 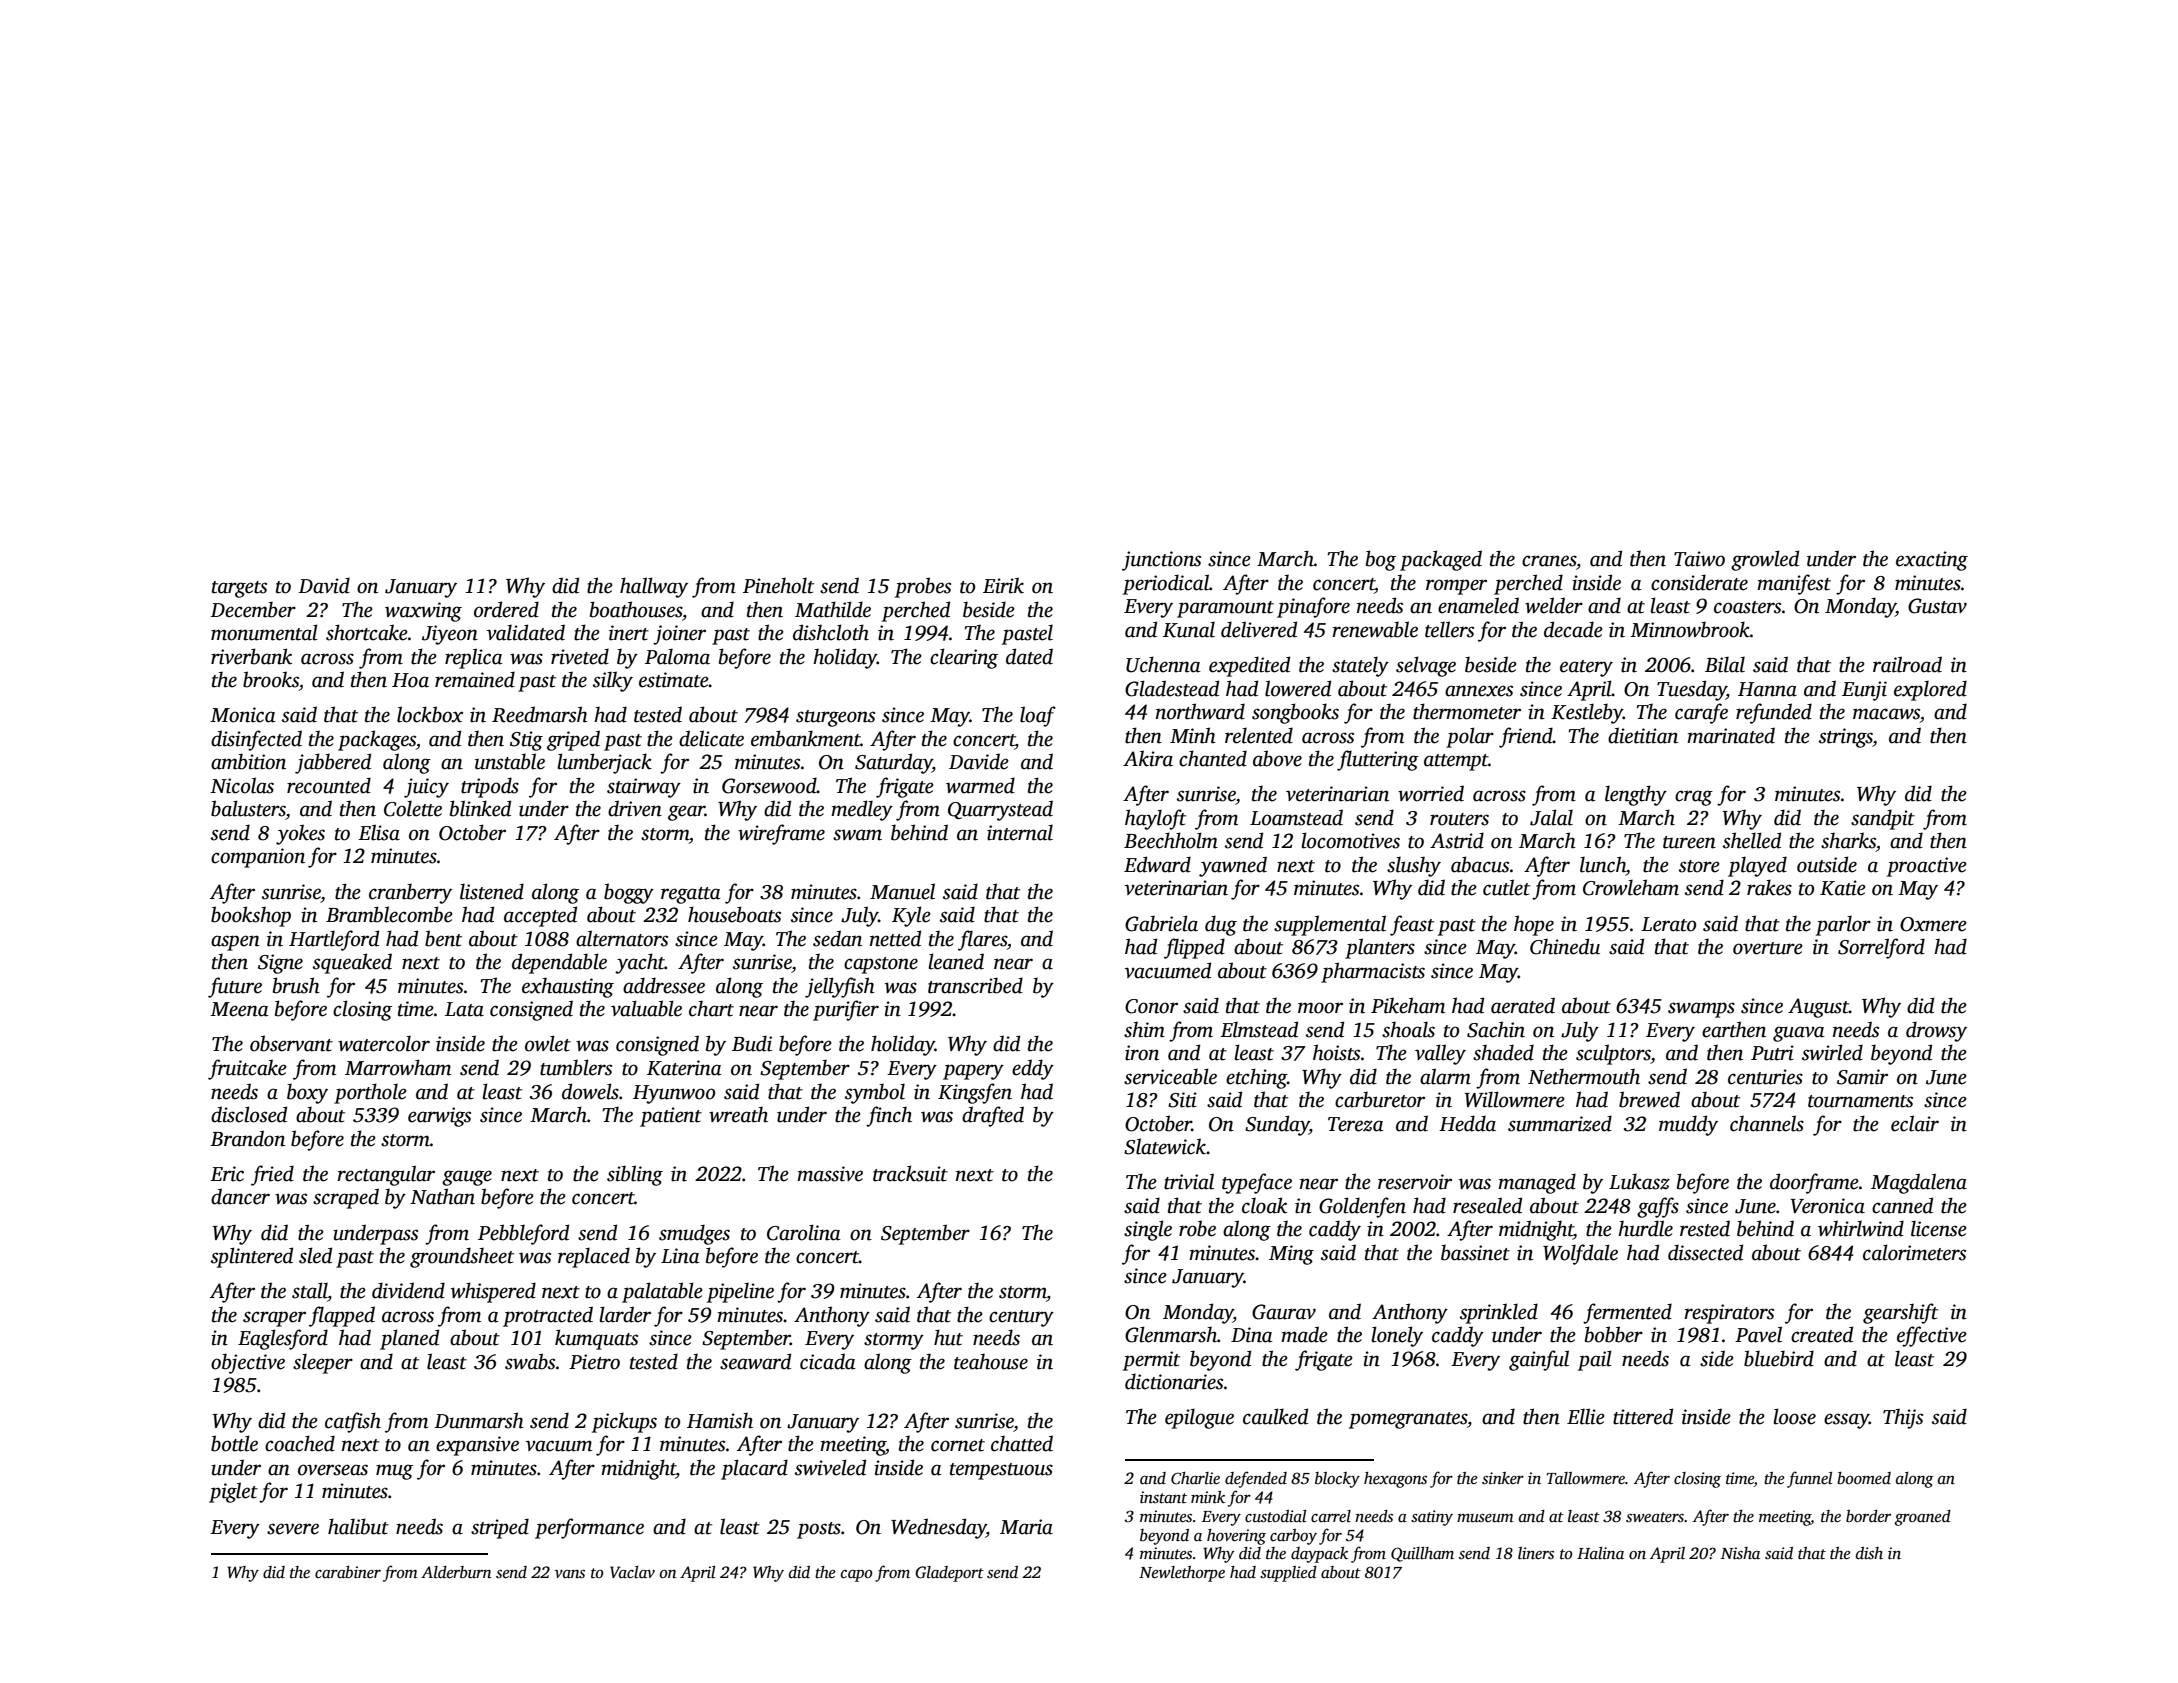 What do you see at coordinates (910, 1173) in the page?
I see `tracksuit` at bounding box center [910, 1173].
